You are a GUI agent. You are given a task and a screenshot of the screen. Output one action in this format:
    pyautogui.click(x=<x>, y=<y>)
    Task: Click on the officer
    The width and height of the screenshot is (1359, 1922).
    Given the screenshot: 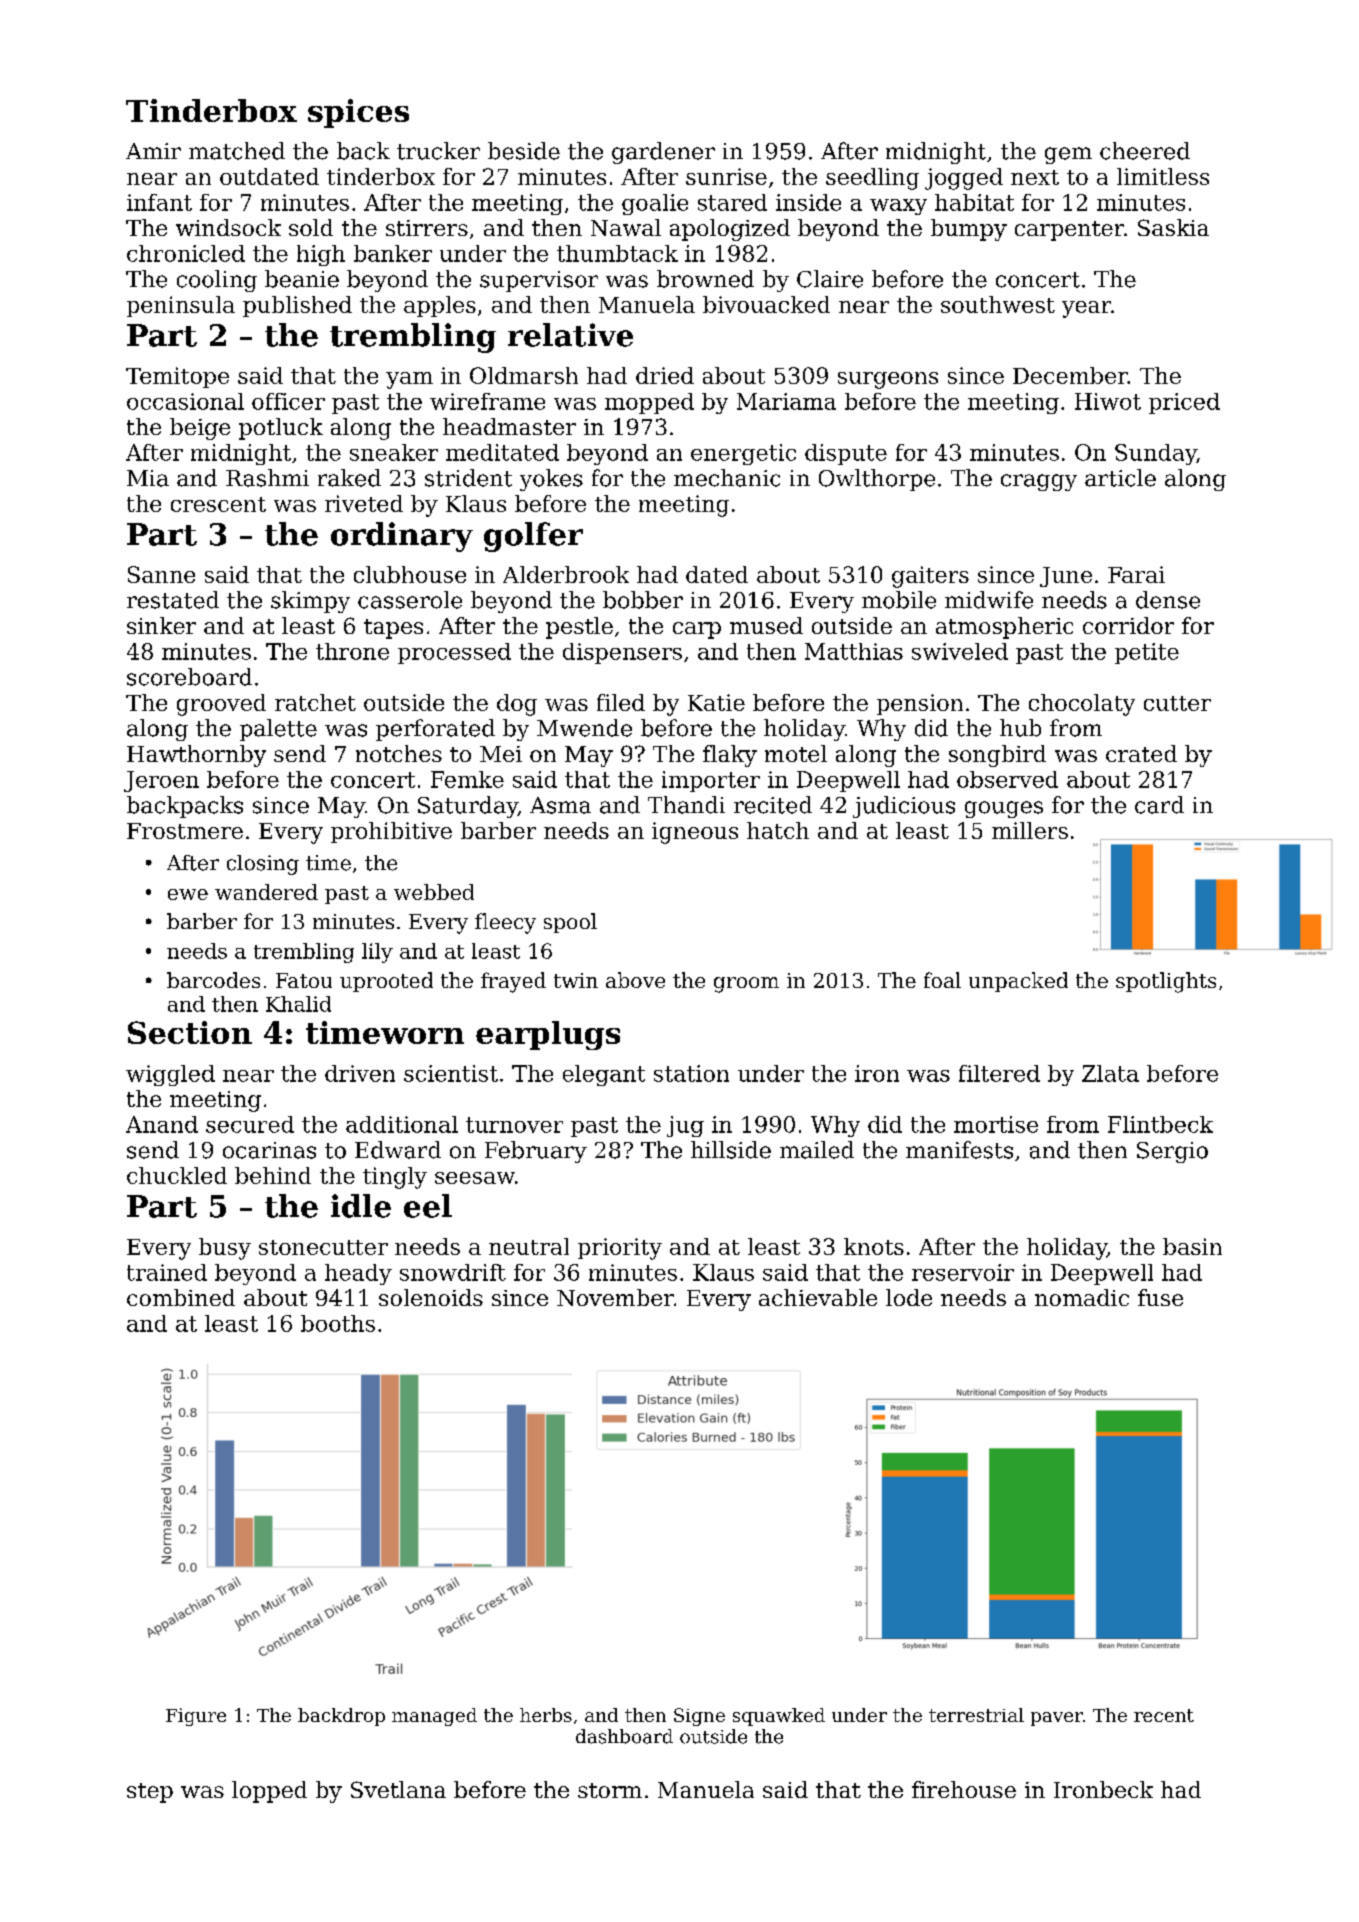 What is the action you would take?
    pyautogui.click(x=288, y=401)
